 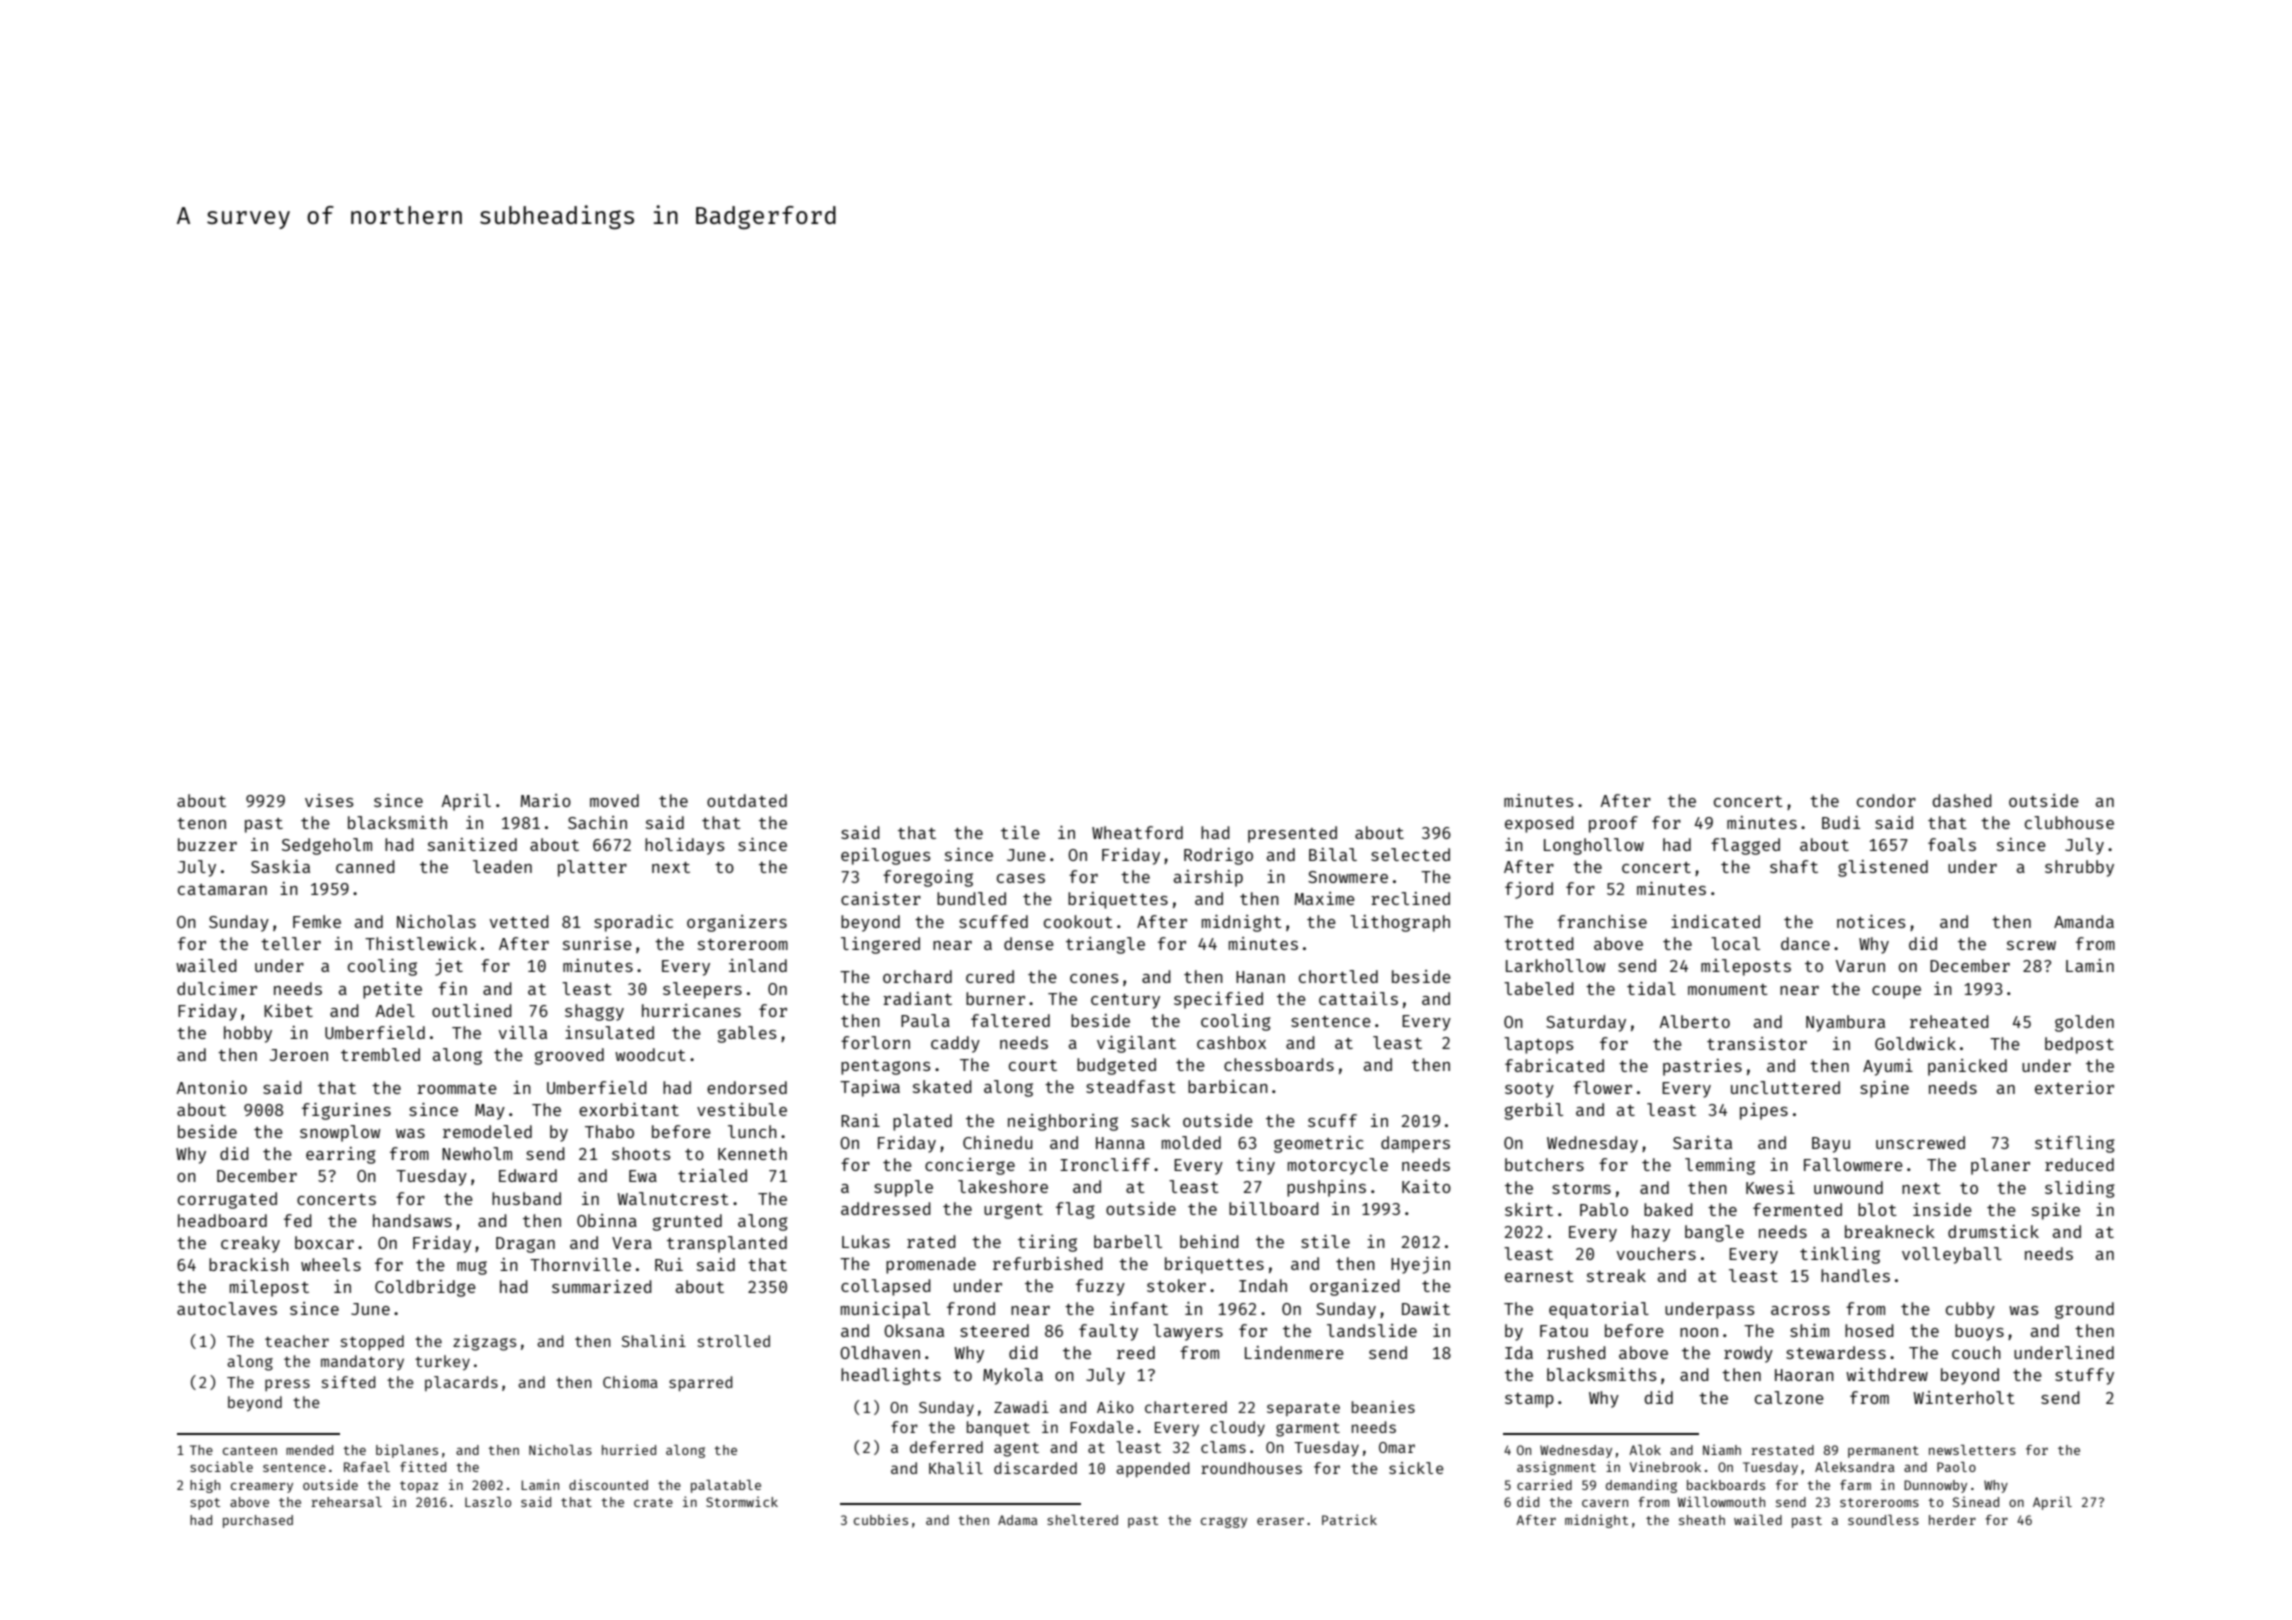 I want to click on streak, so click(x=1616, y=1275).
